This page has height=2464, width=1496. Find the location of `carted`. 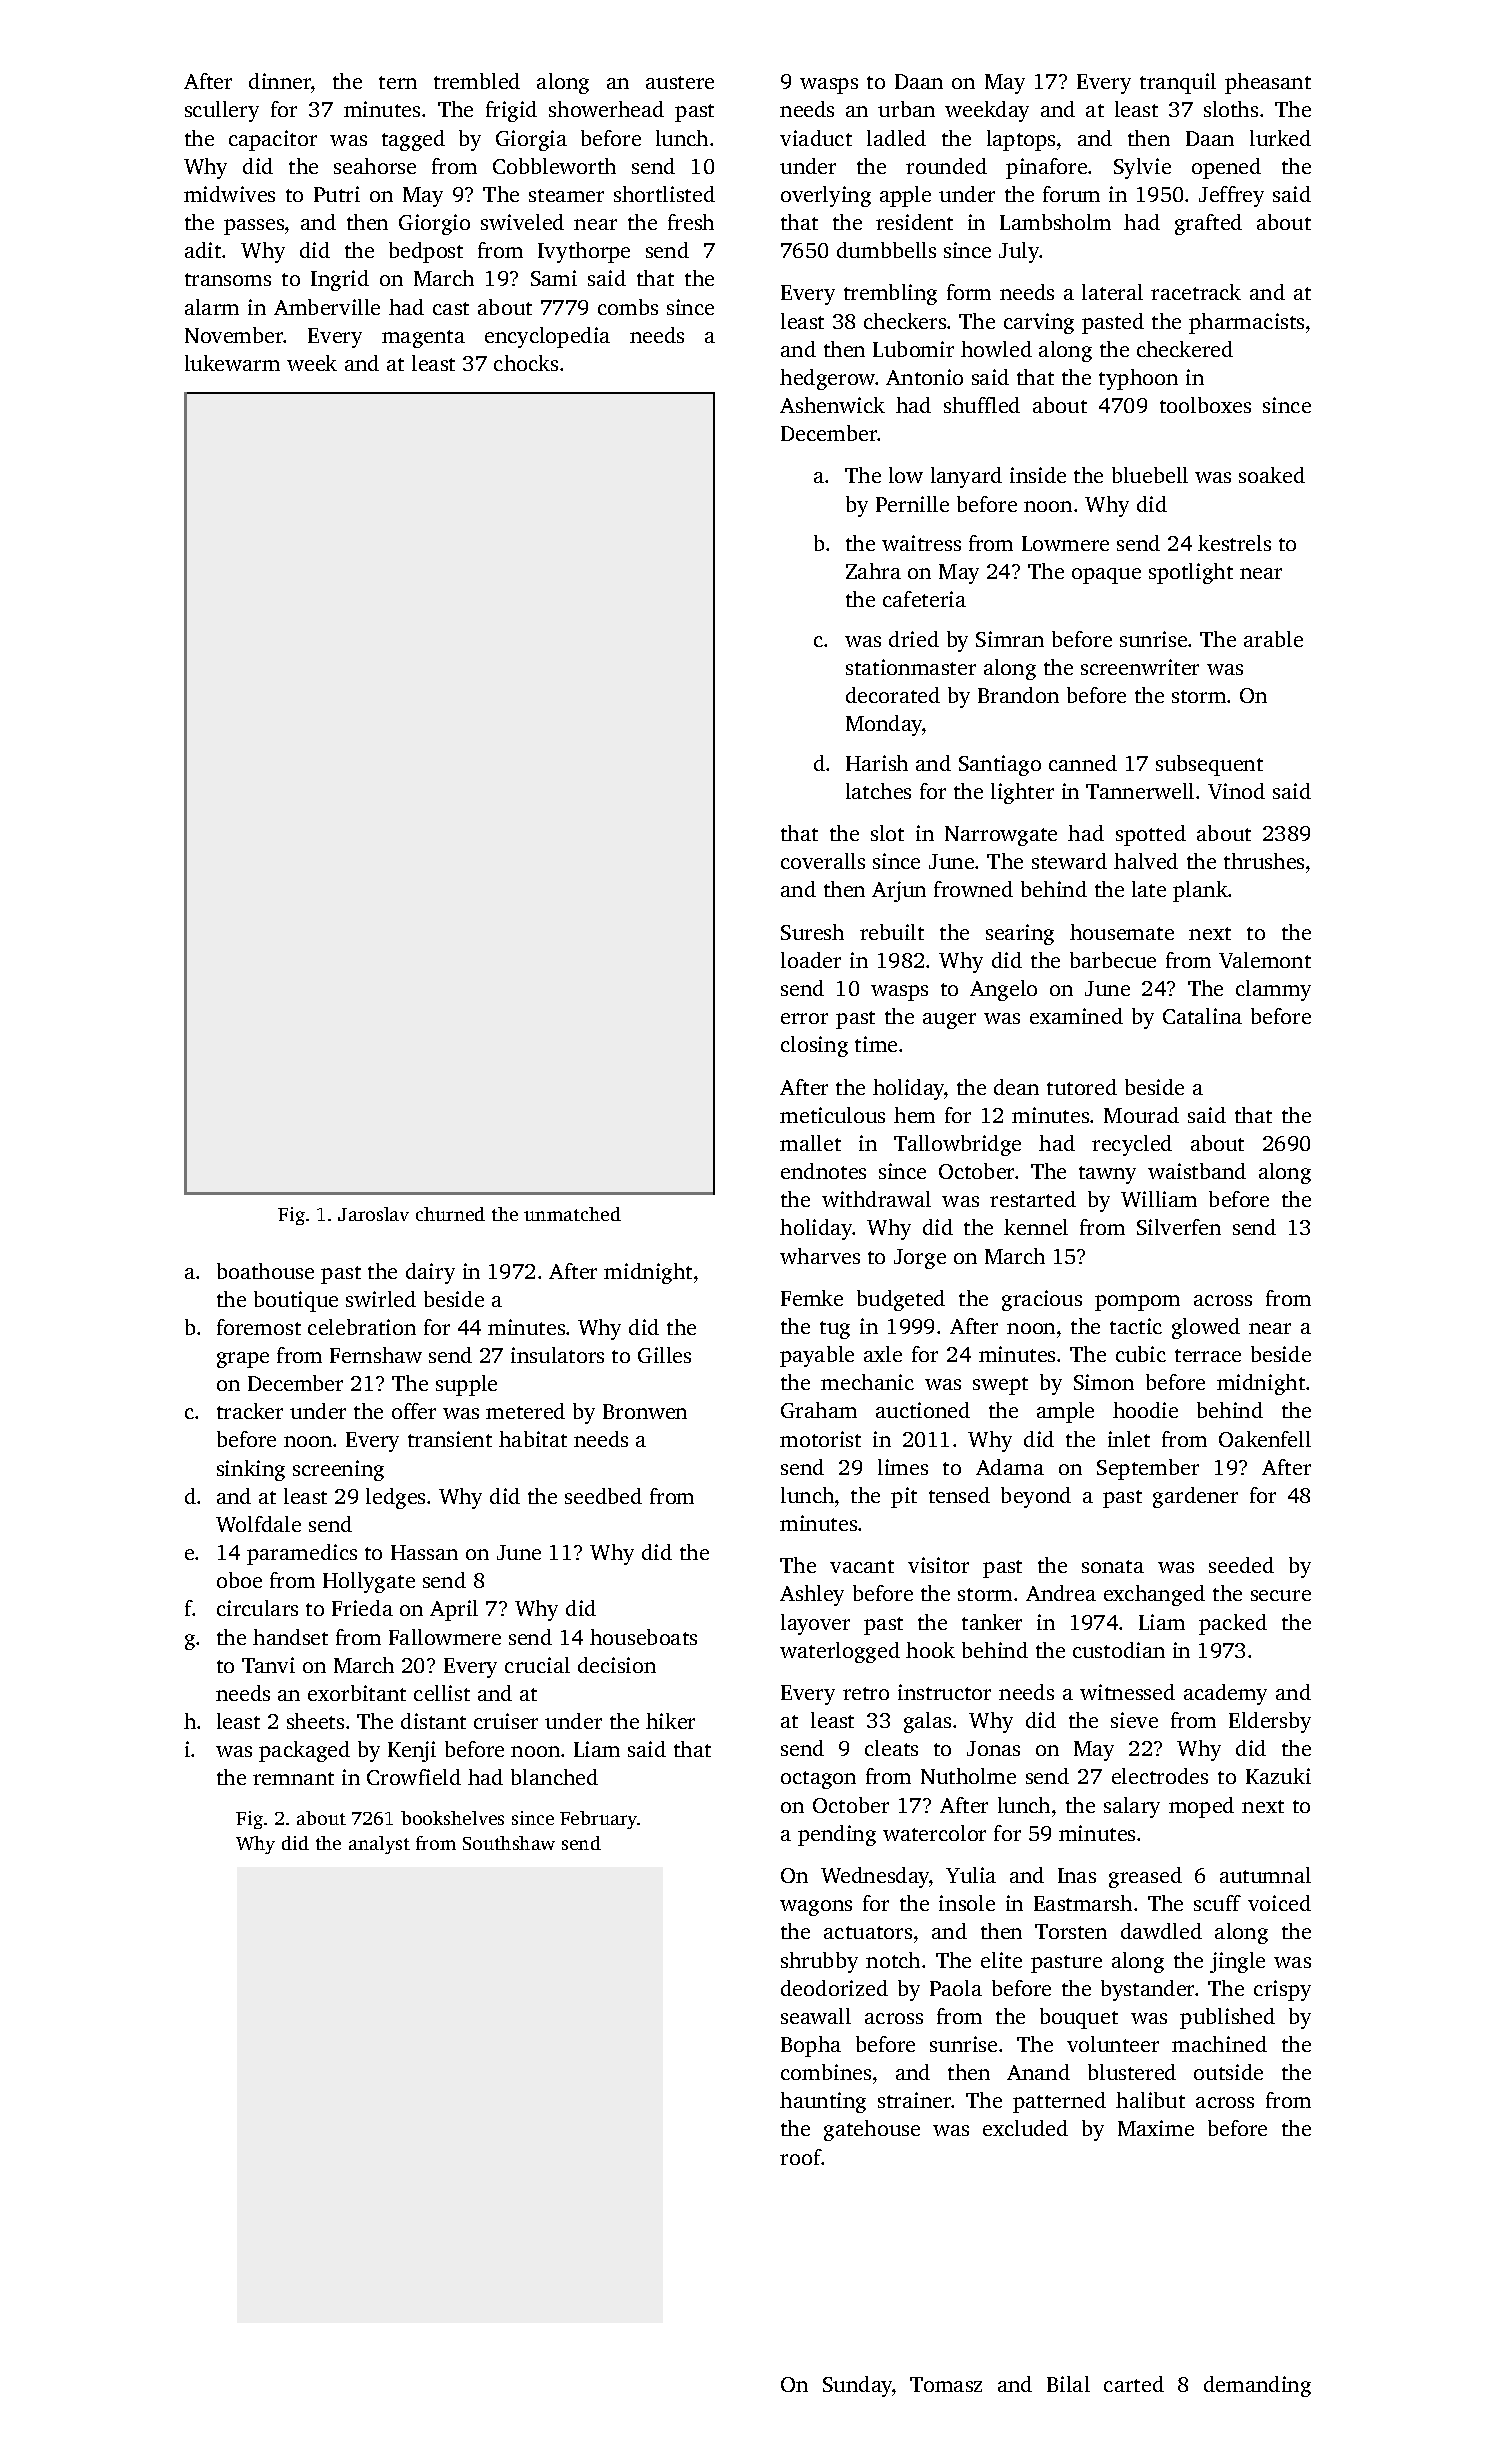

carted is located at coordinates (1134, 2384).
